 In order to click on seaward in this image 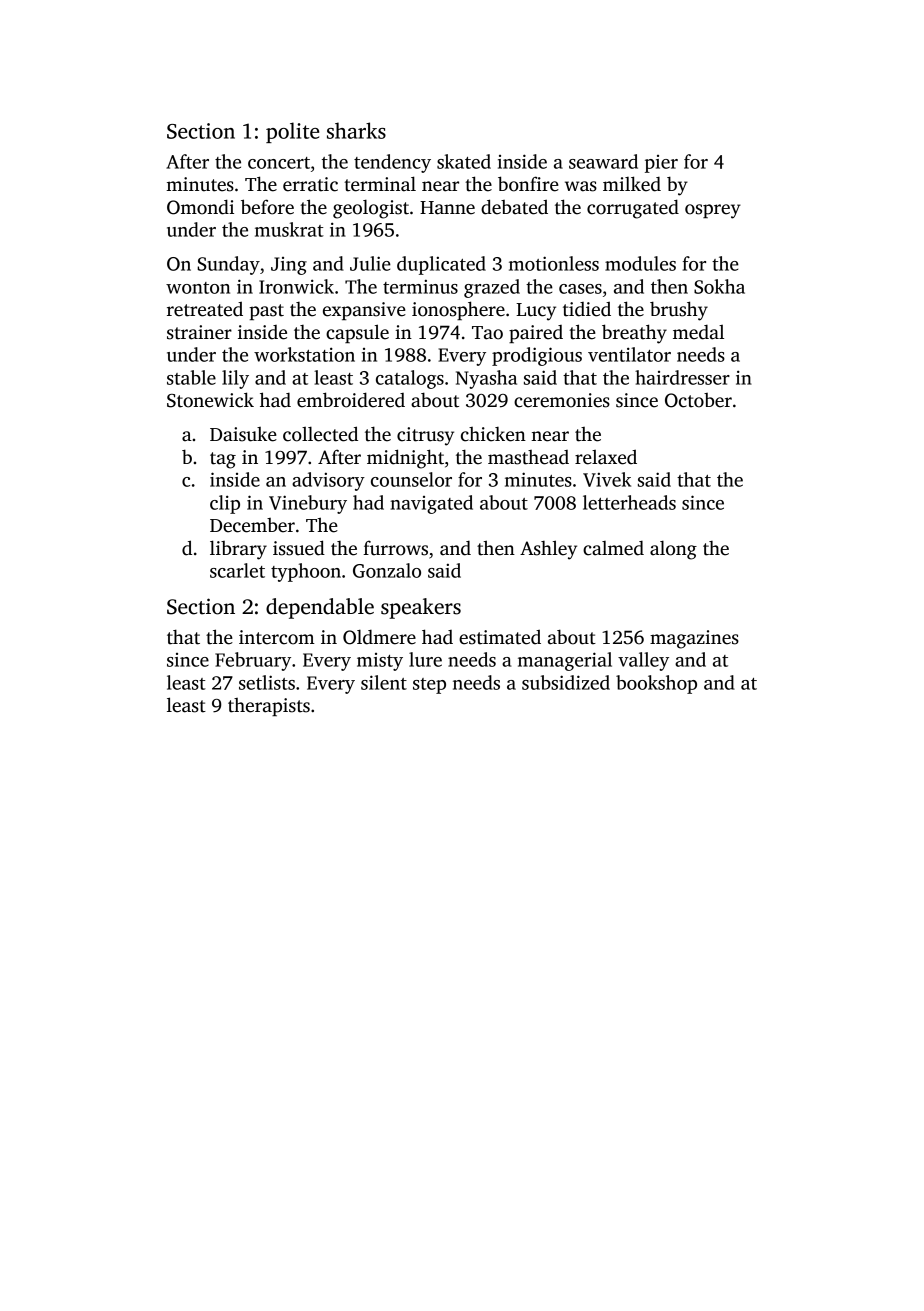, I will do `click(603, 161)`.
